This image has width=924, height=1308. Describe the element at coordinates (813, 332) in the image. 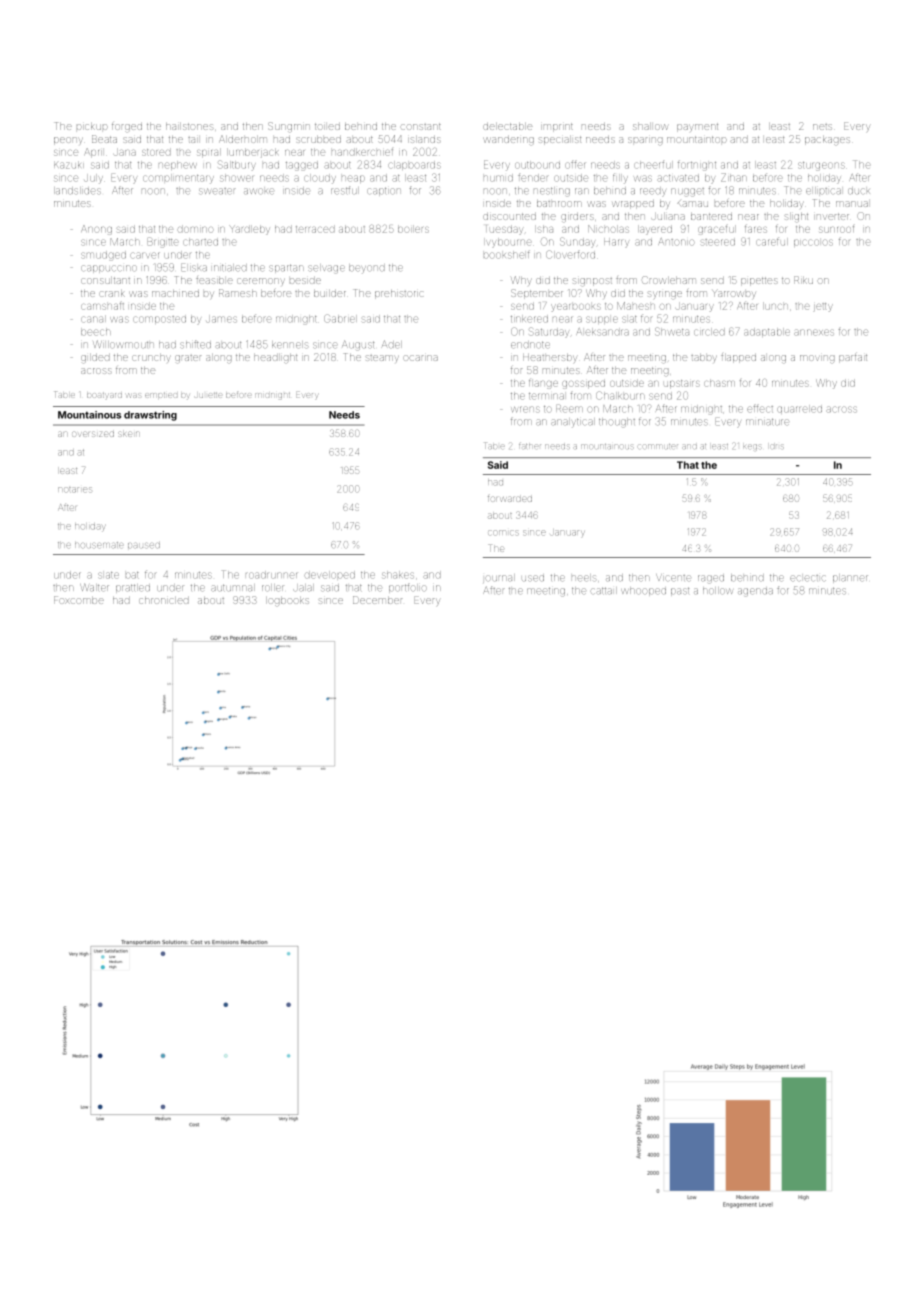

I see `annexes` at that location.
